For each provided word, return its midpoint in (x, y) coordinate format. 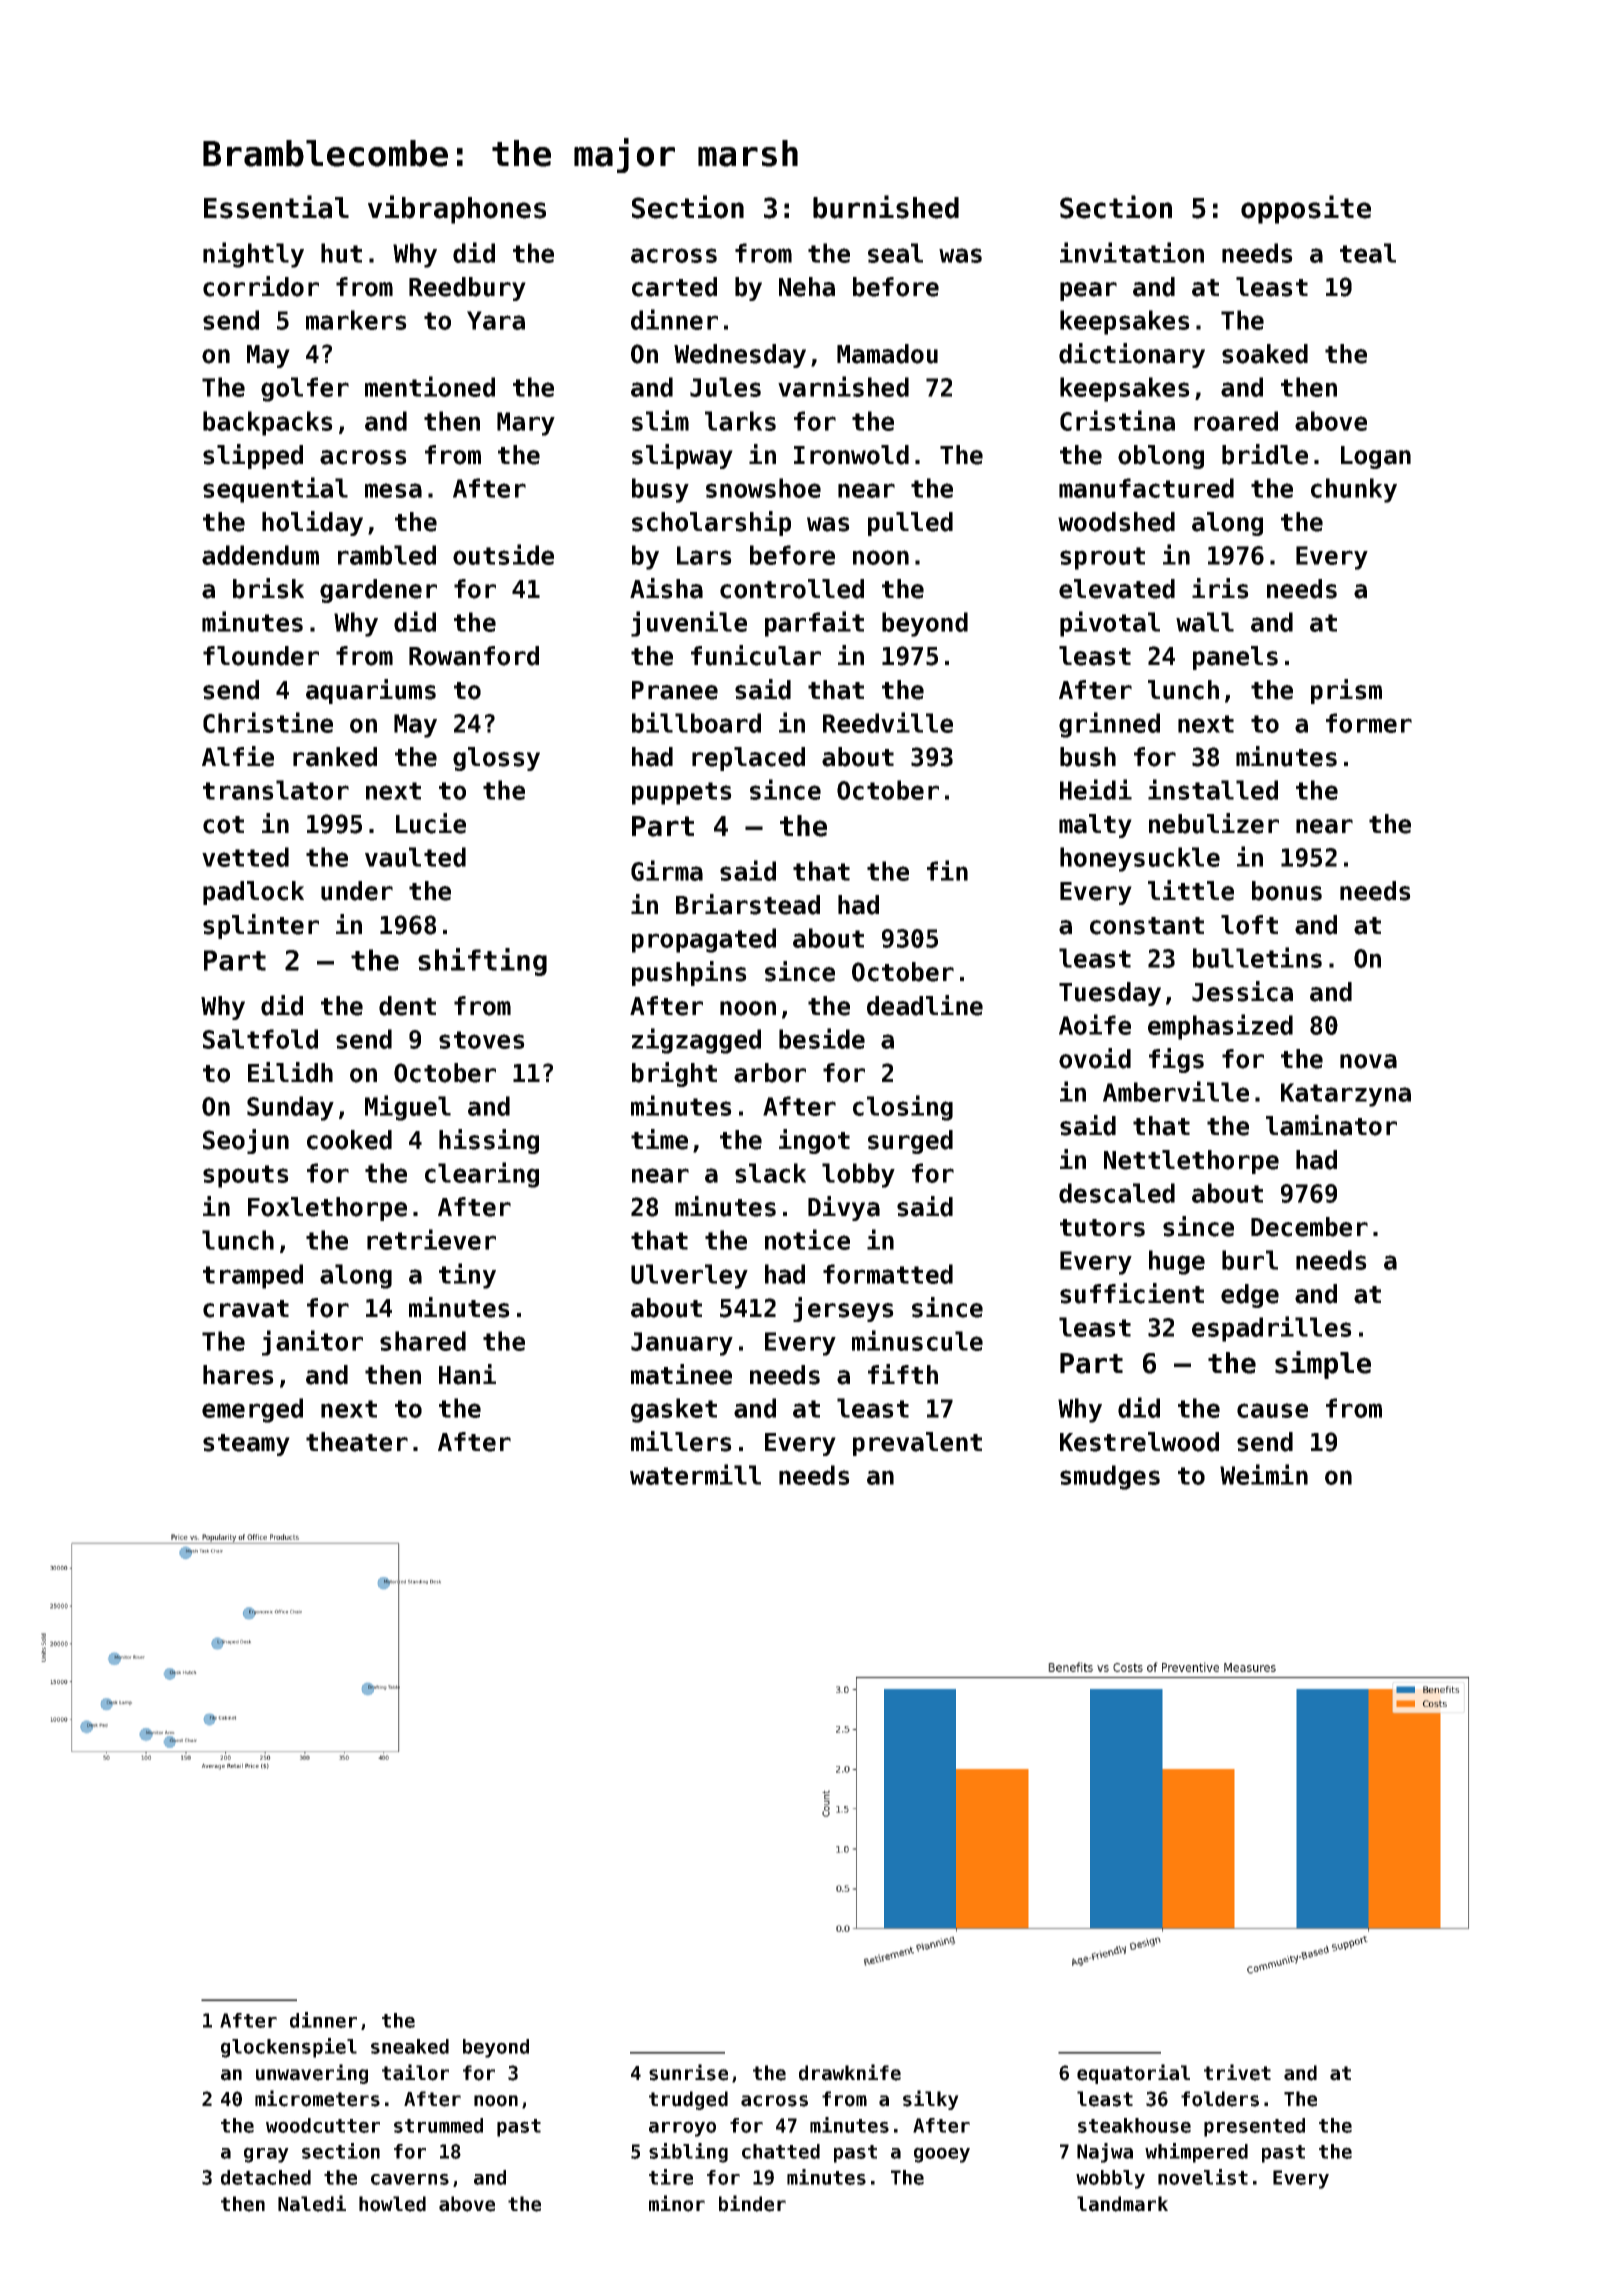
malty (1095, 826)
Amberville (1176, 1091)
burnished (886, 207)
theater (357, 1442)
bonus (1287, 891)
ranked (335, 757)
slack (770, 1173)
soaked (1265, 354)
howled (392, 2204)
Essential (276, 207)
